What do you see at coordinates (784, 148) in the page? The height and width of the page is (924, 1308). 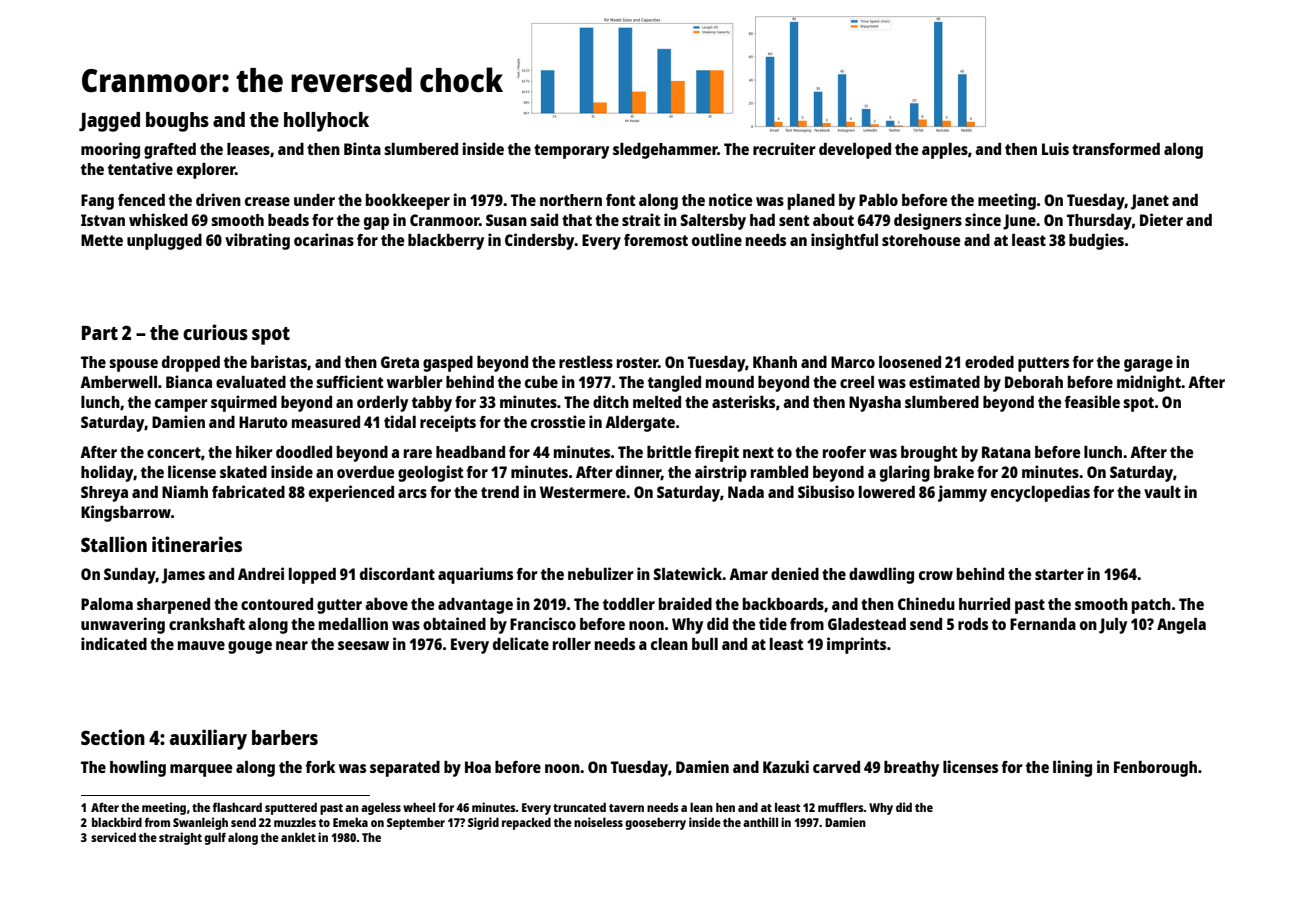 I see `recruiter` at bounding box center [784, 148].
